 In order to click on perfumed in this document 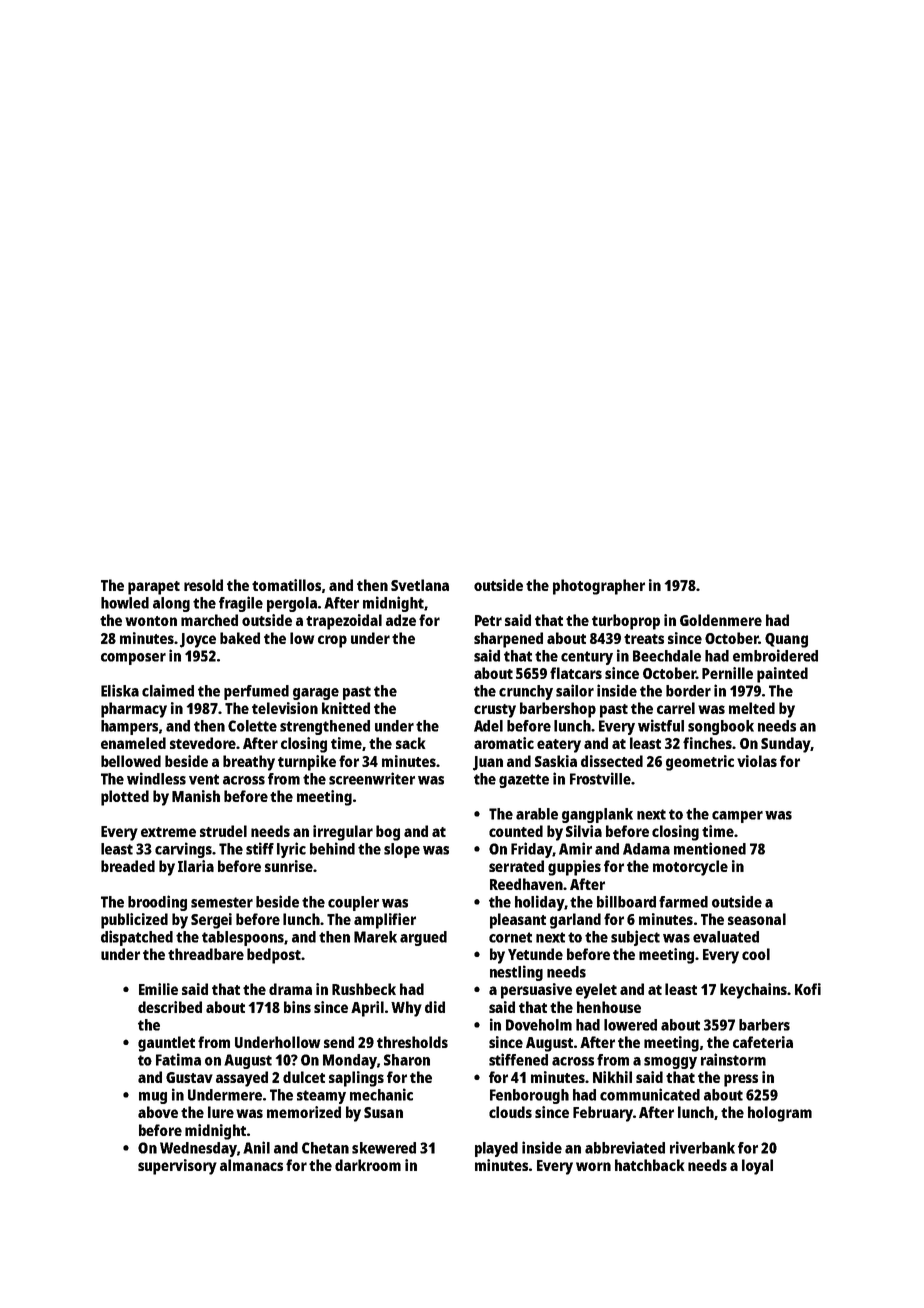, I will do `click(256, 692)`.
